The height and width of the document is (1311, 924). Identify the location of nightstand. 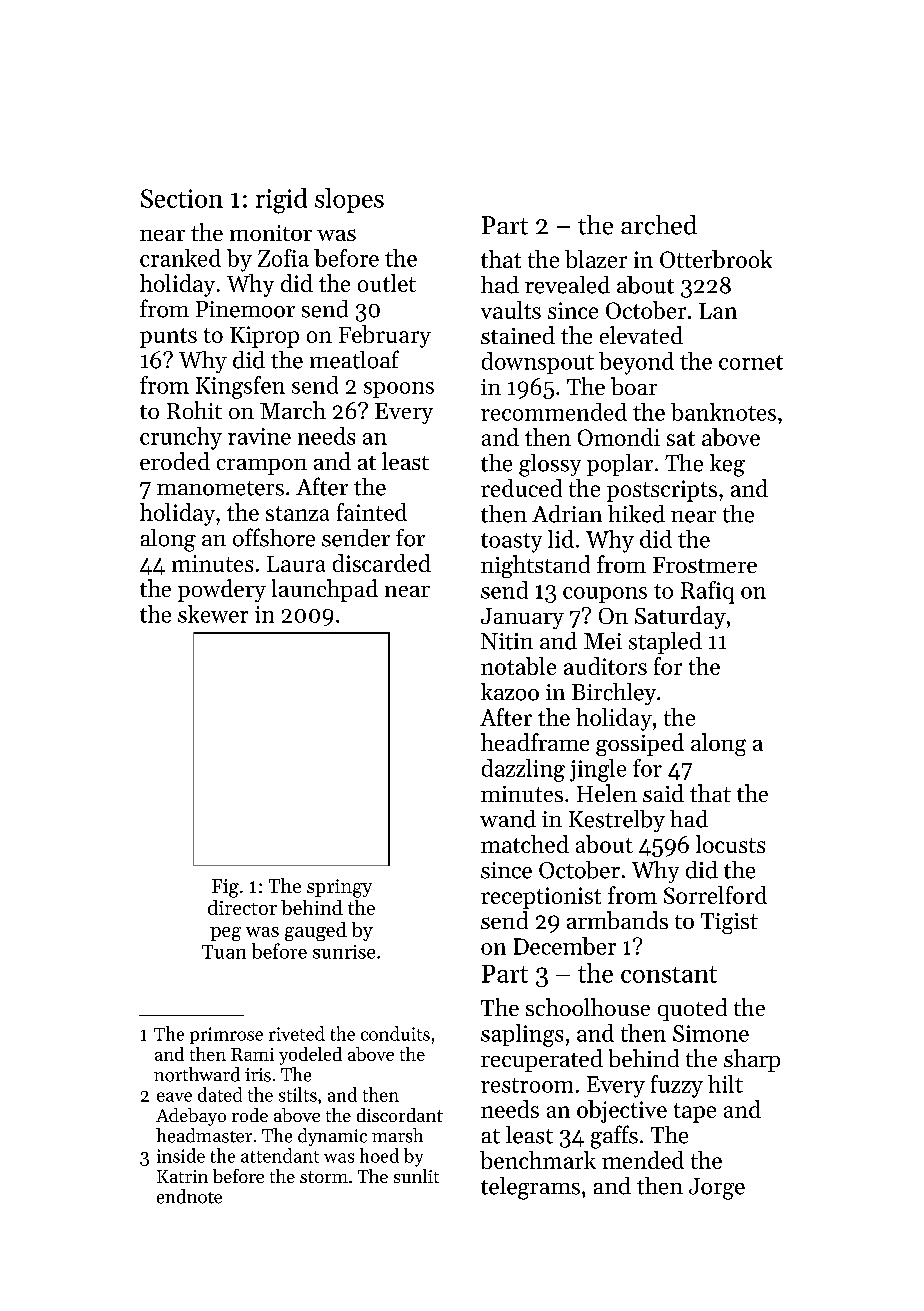
(535, 566).
